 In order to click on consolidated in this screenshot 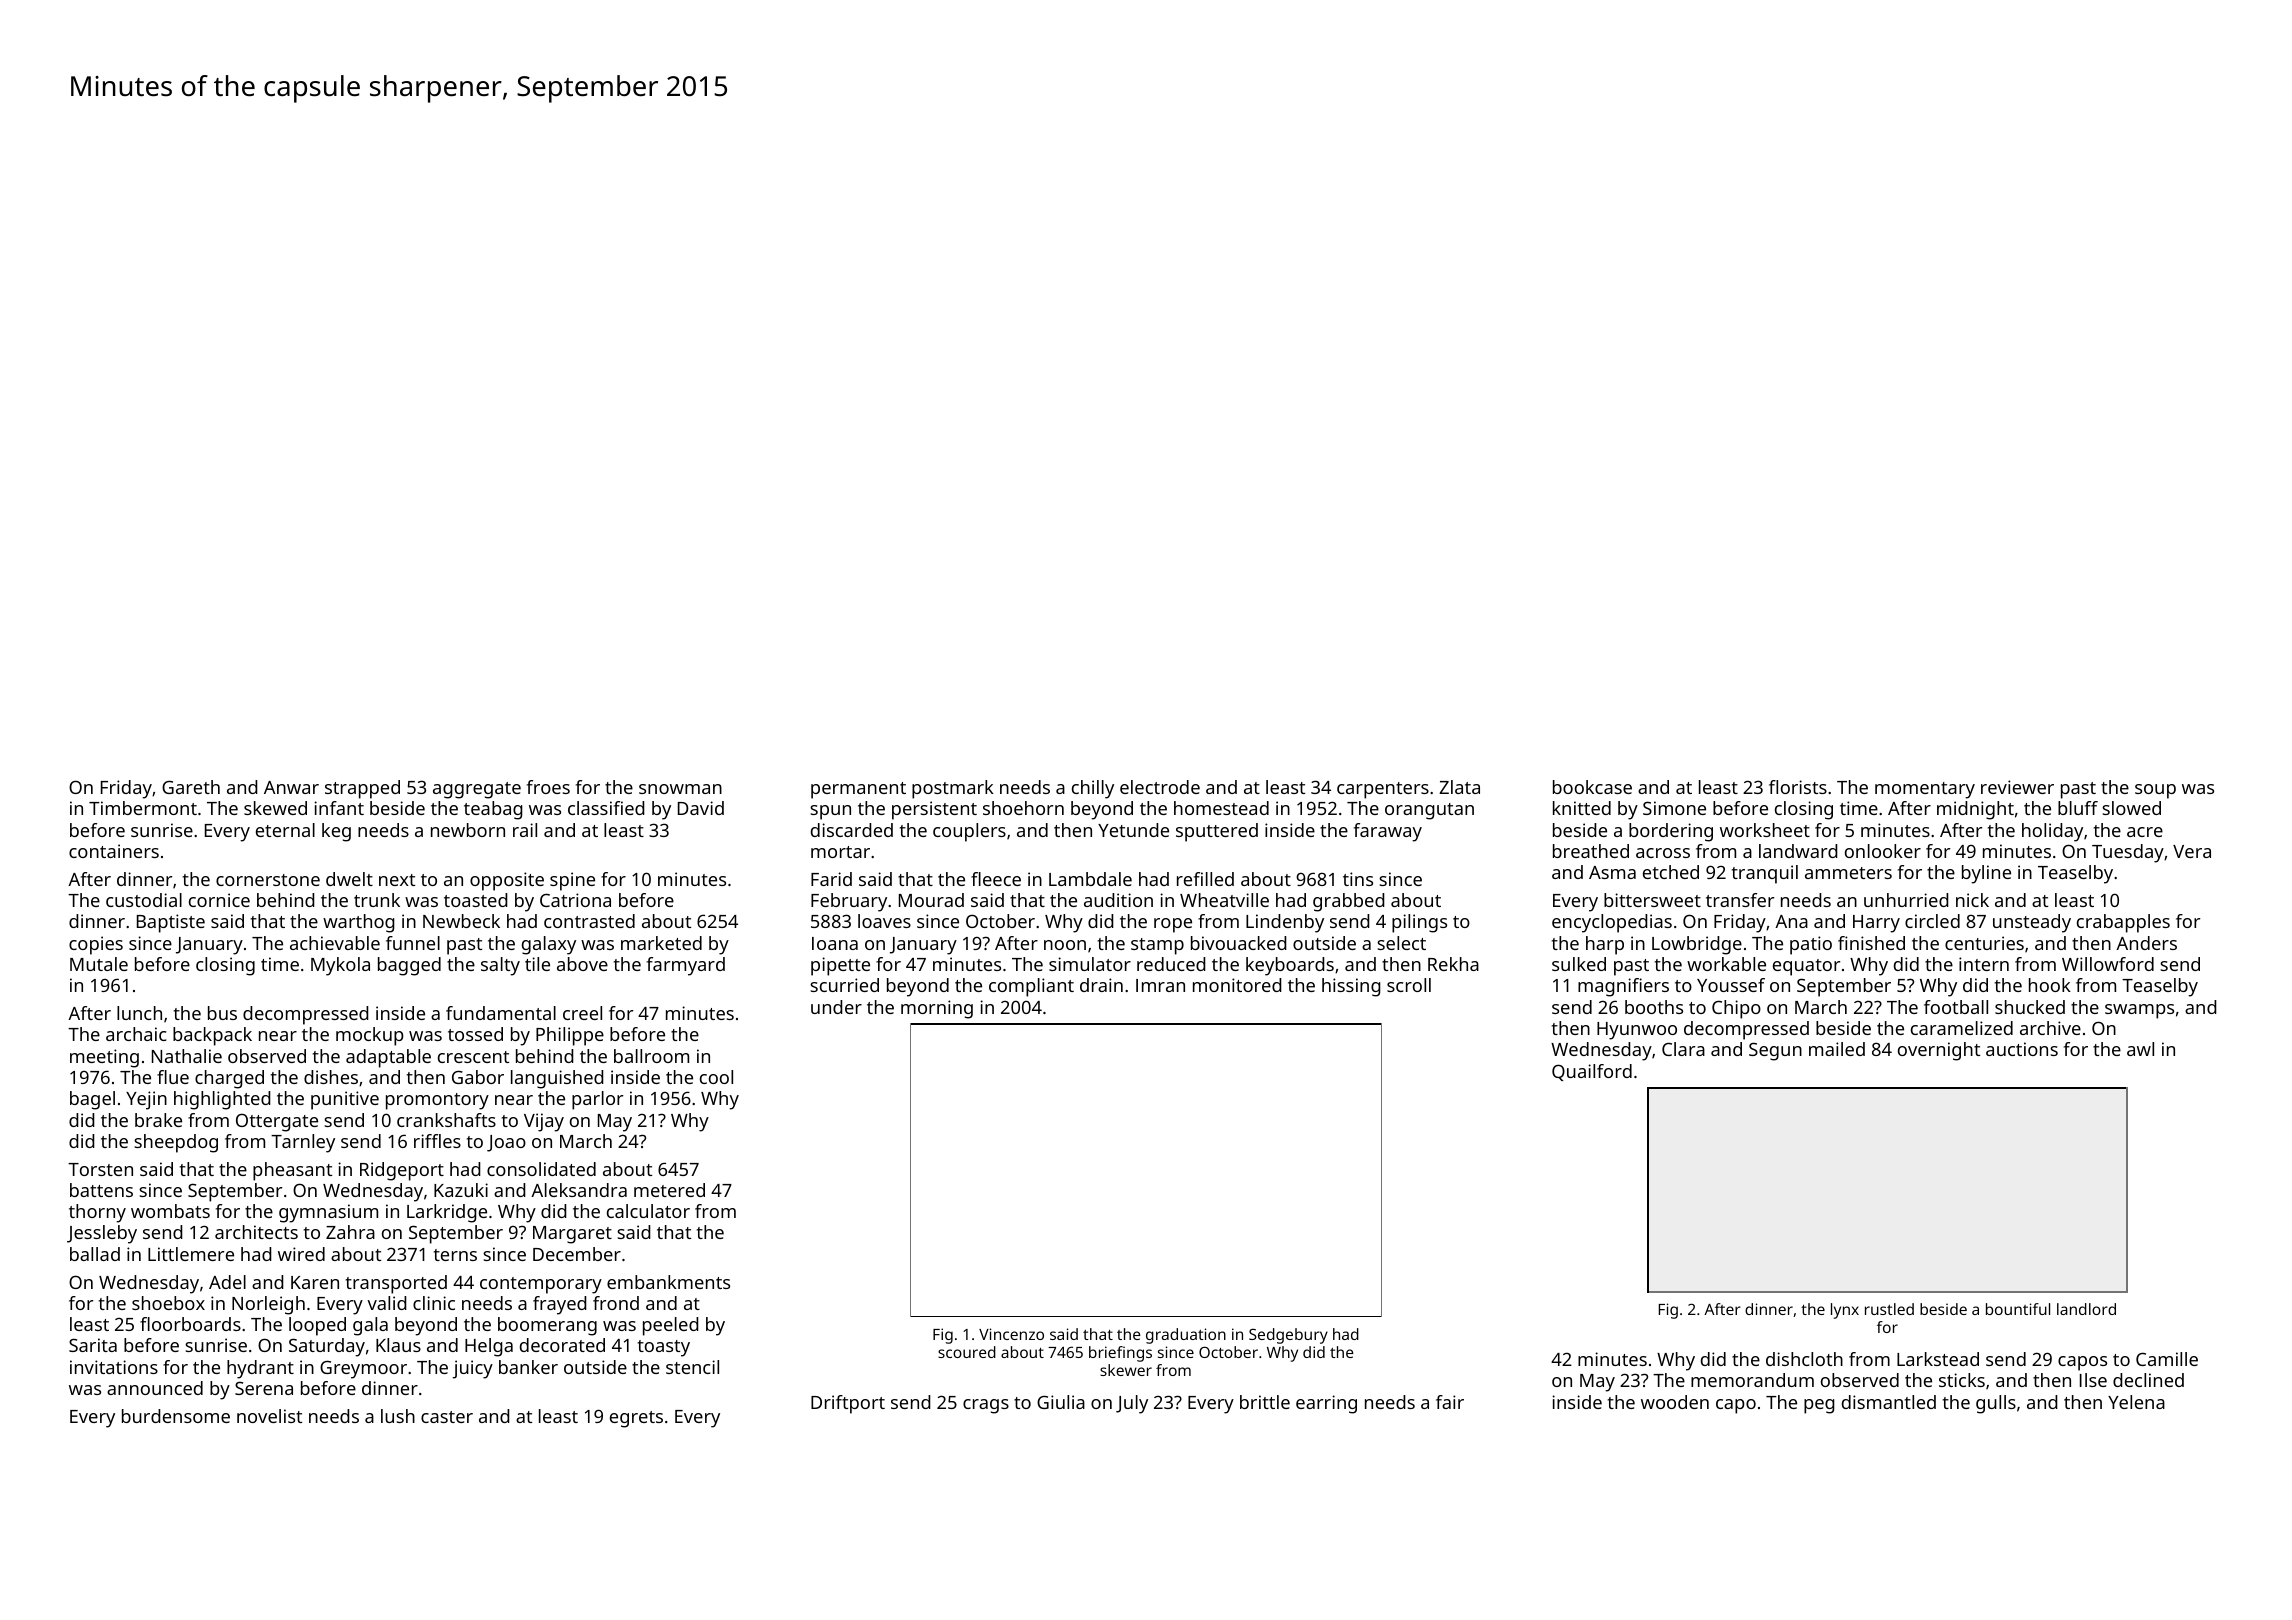, I will do `click(541, 1169)`.
